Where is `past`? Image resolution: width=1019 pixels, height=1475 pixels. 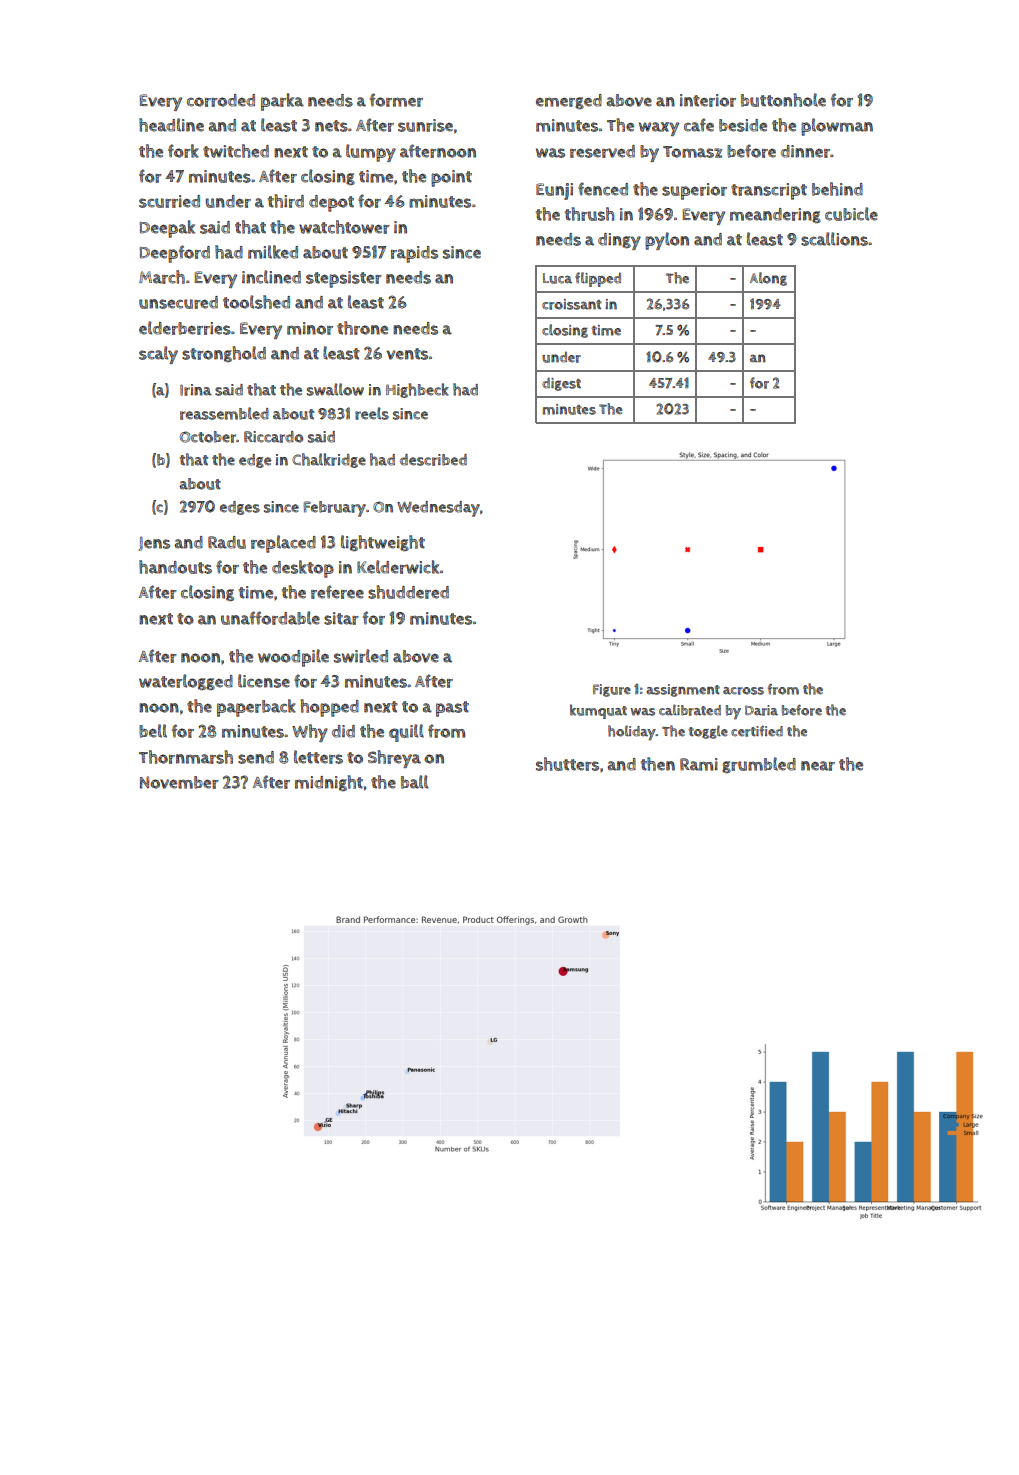 past is located at coordinates (452, 709).
